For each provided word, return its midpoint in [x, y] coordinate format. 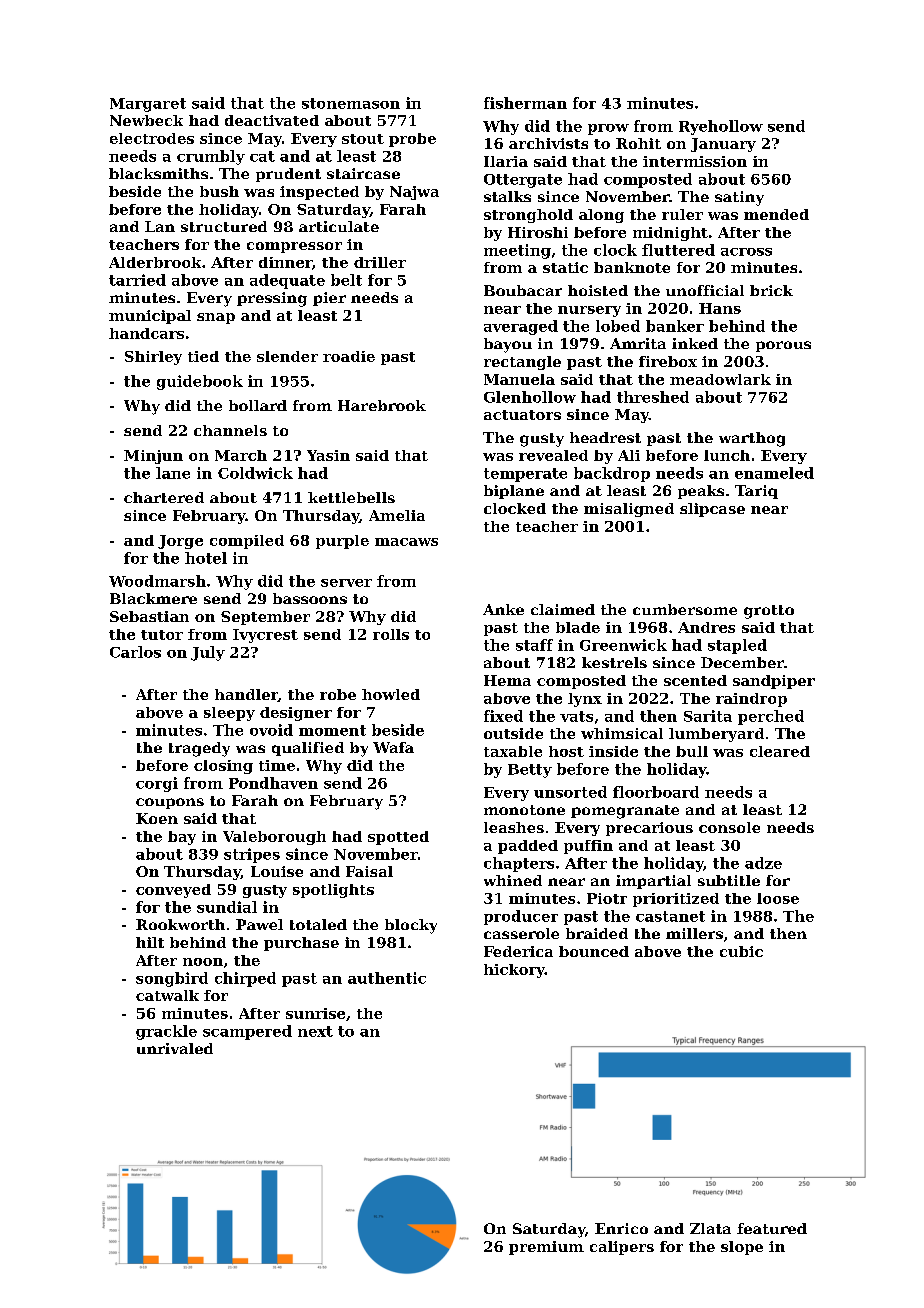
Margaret [148, 105]
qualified [308, 749]
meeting [517, 251]
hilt [150, 942]
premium [546, 1248]
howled [391, 694]
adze [763, 863]
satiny [739, 198]
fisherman [525, 103]
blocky [411, 926]
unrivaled [175, 1048]
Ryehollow [721, 127]
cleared [780, 751]
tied [203, 356]
